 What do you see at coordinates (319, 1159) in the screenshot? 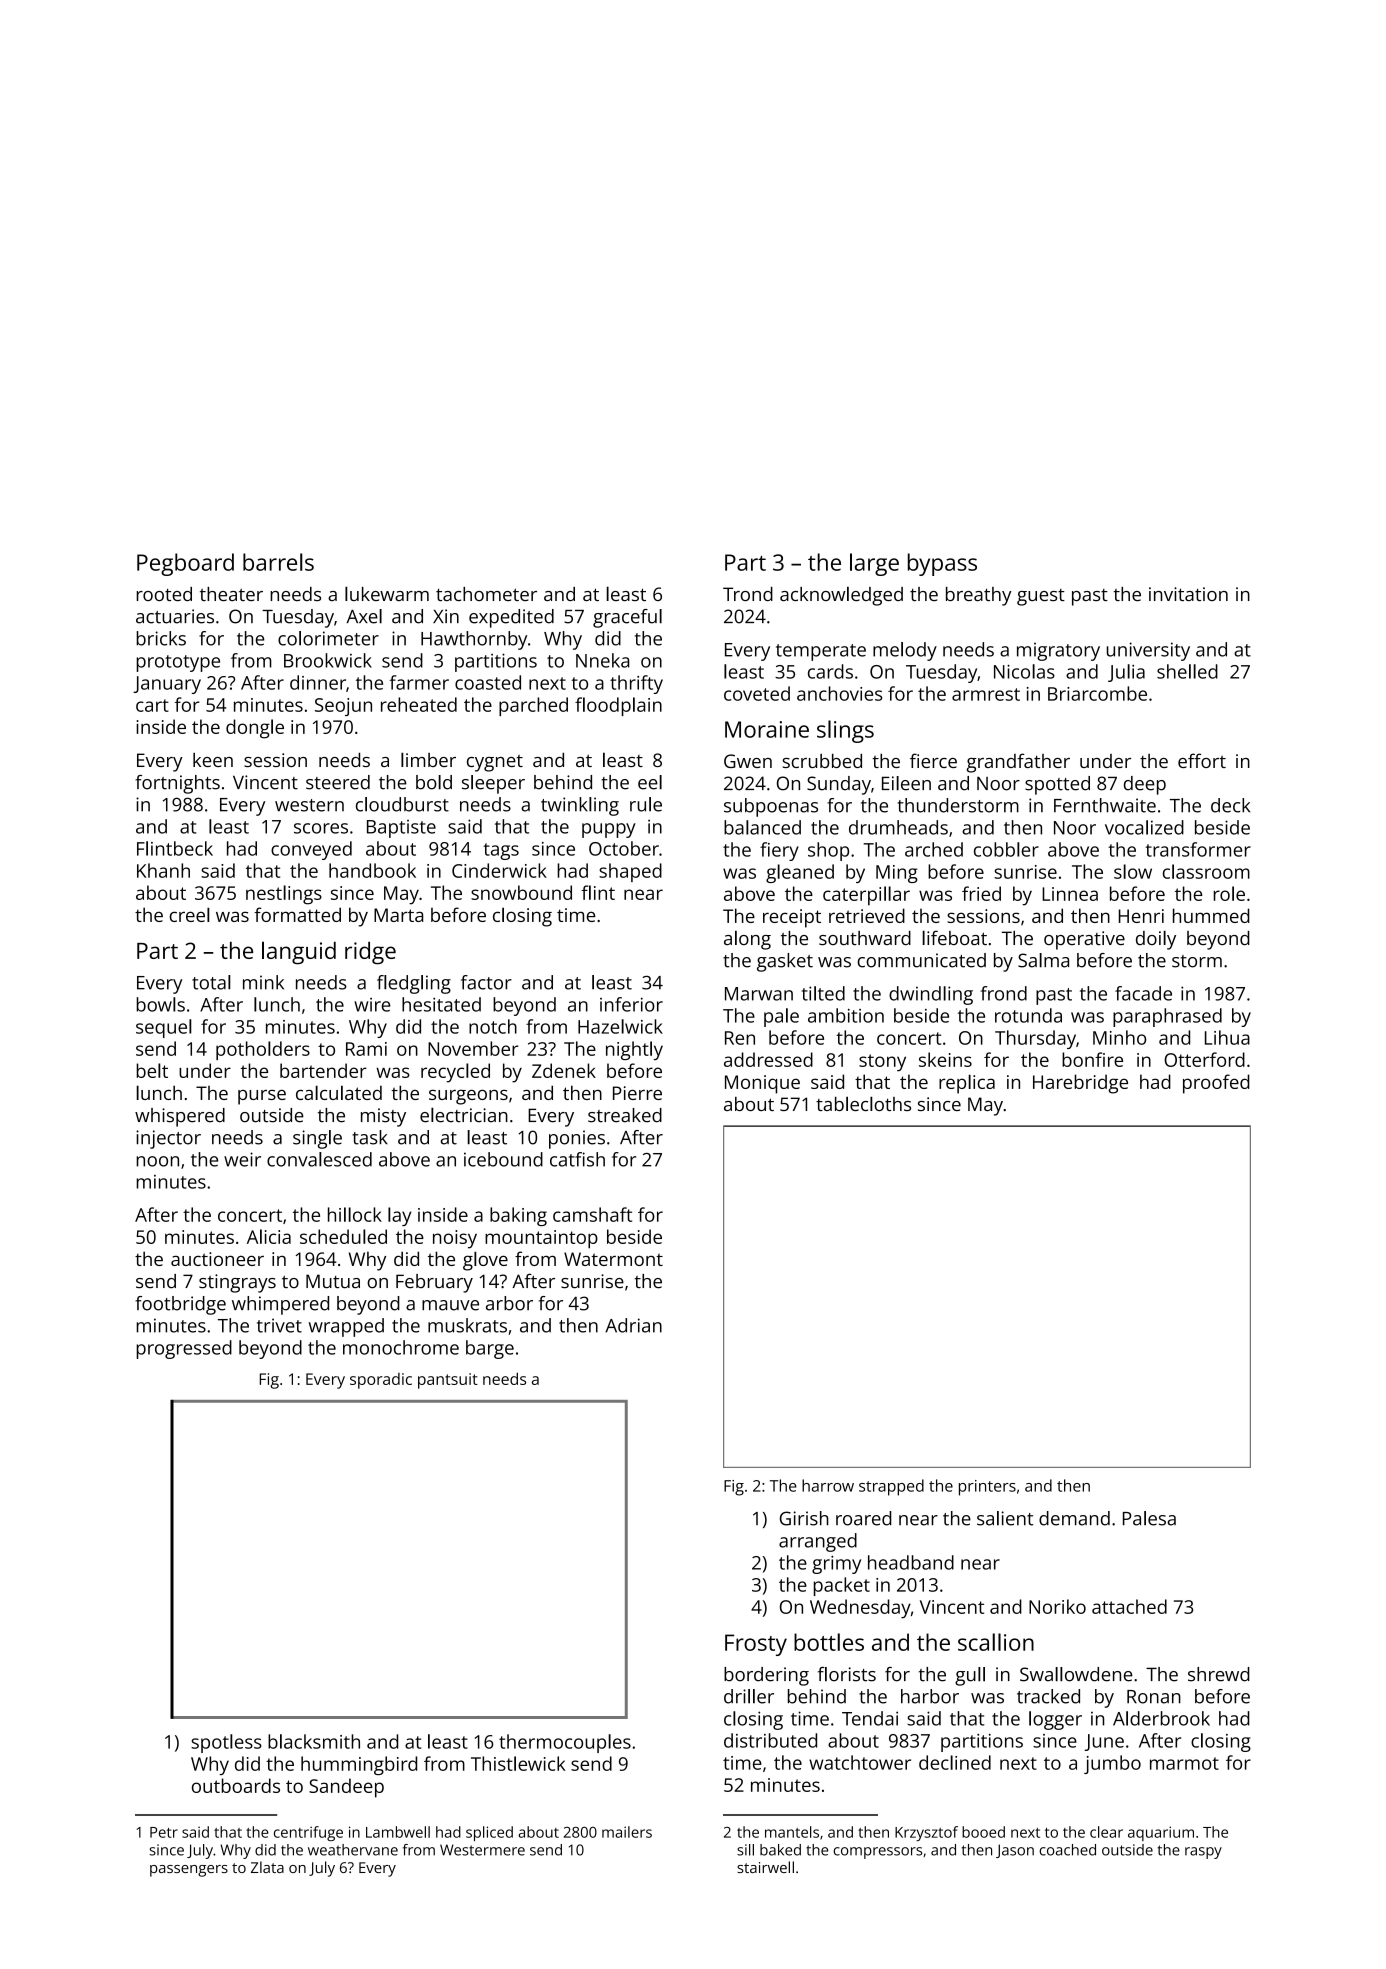
I see `convalesced` at bounding box center [319, 1159].
